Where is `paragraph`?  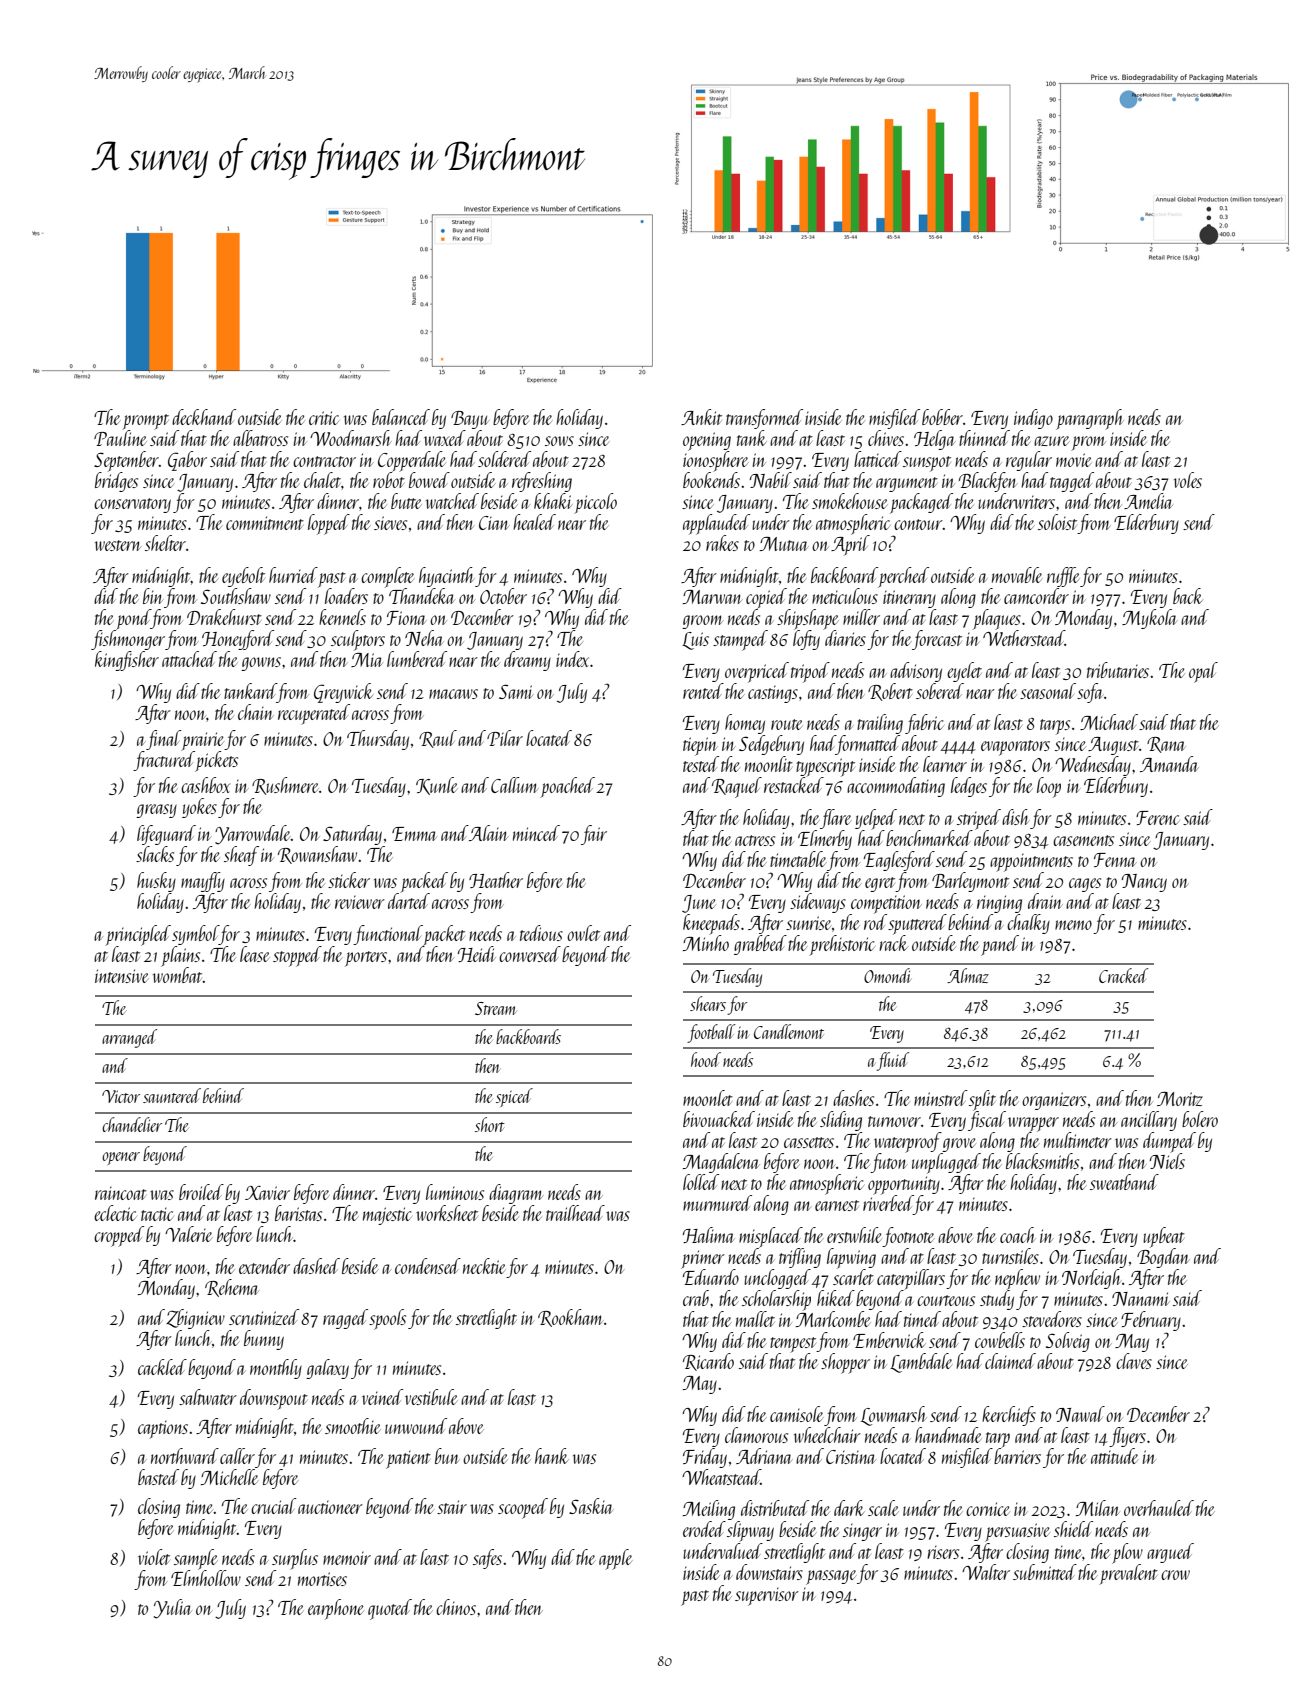 paragraph is located at coordinates (1090, 419).
